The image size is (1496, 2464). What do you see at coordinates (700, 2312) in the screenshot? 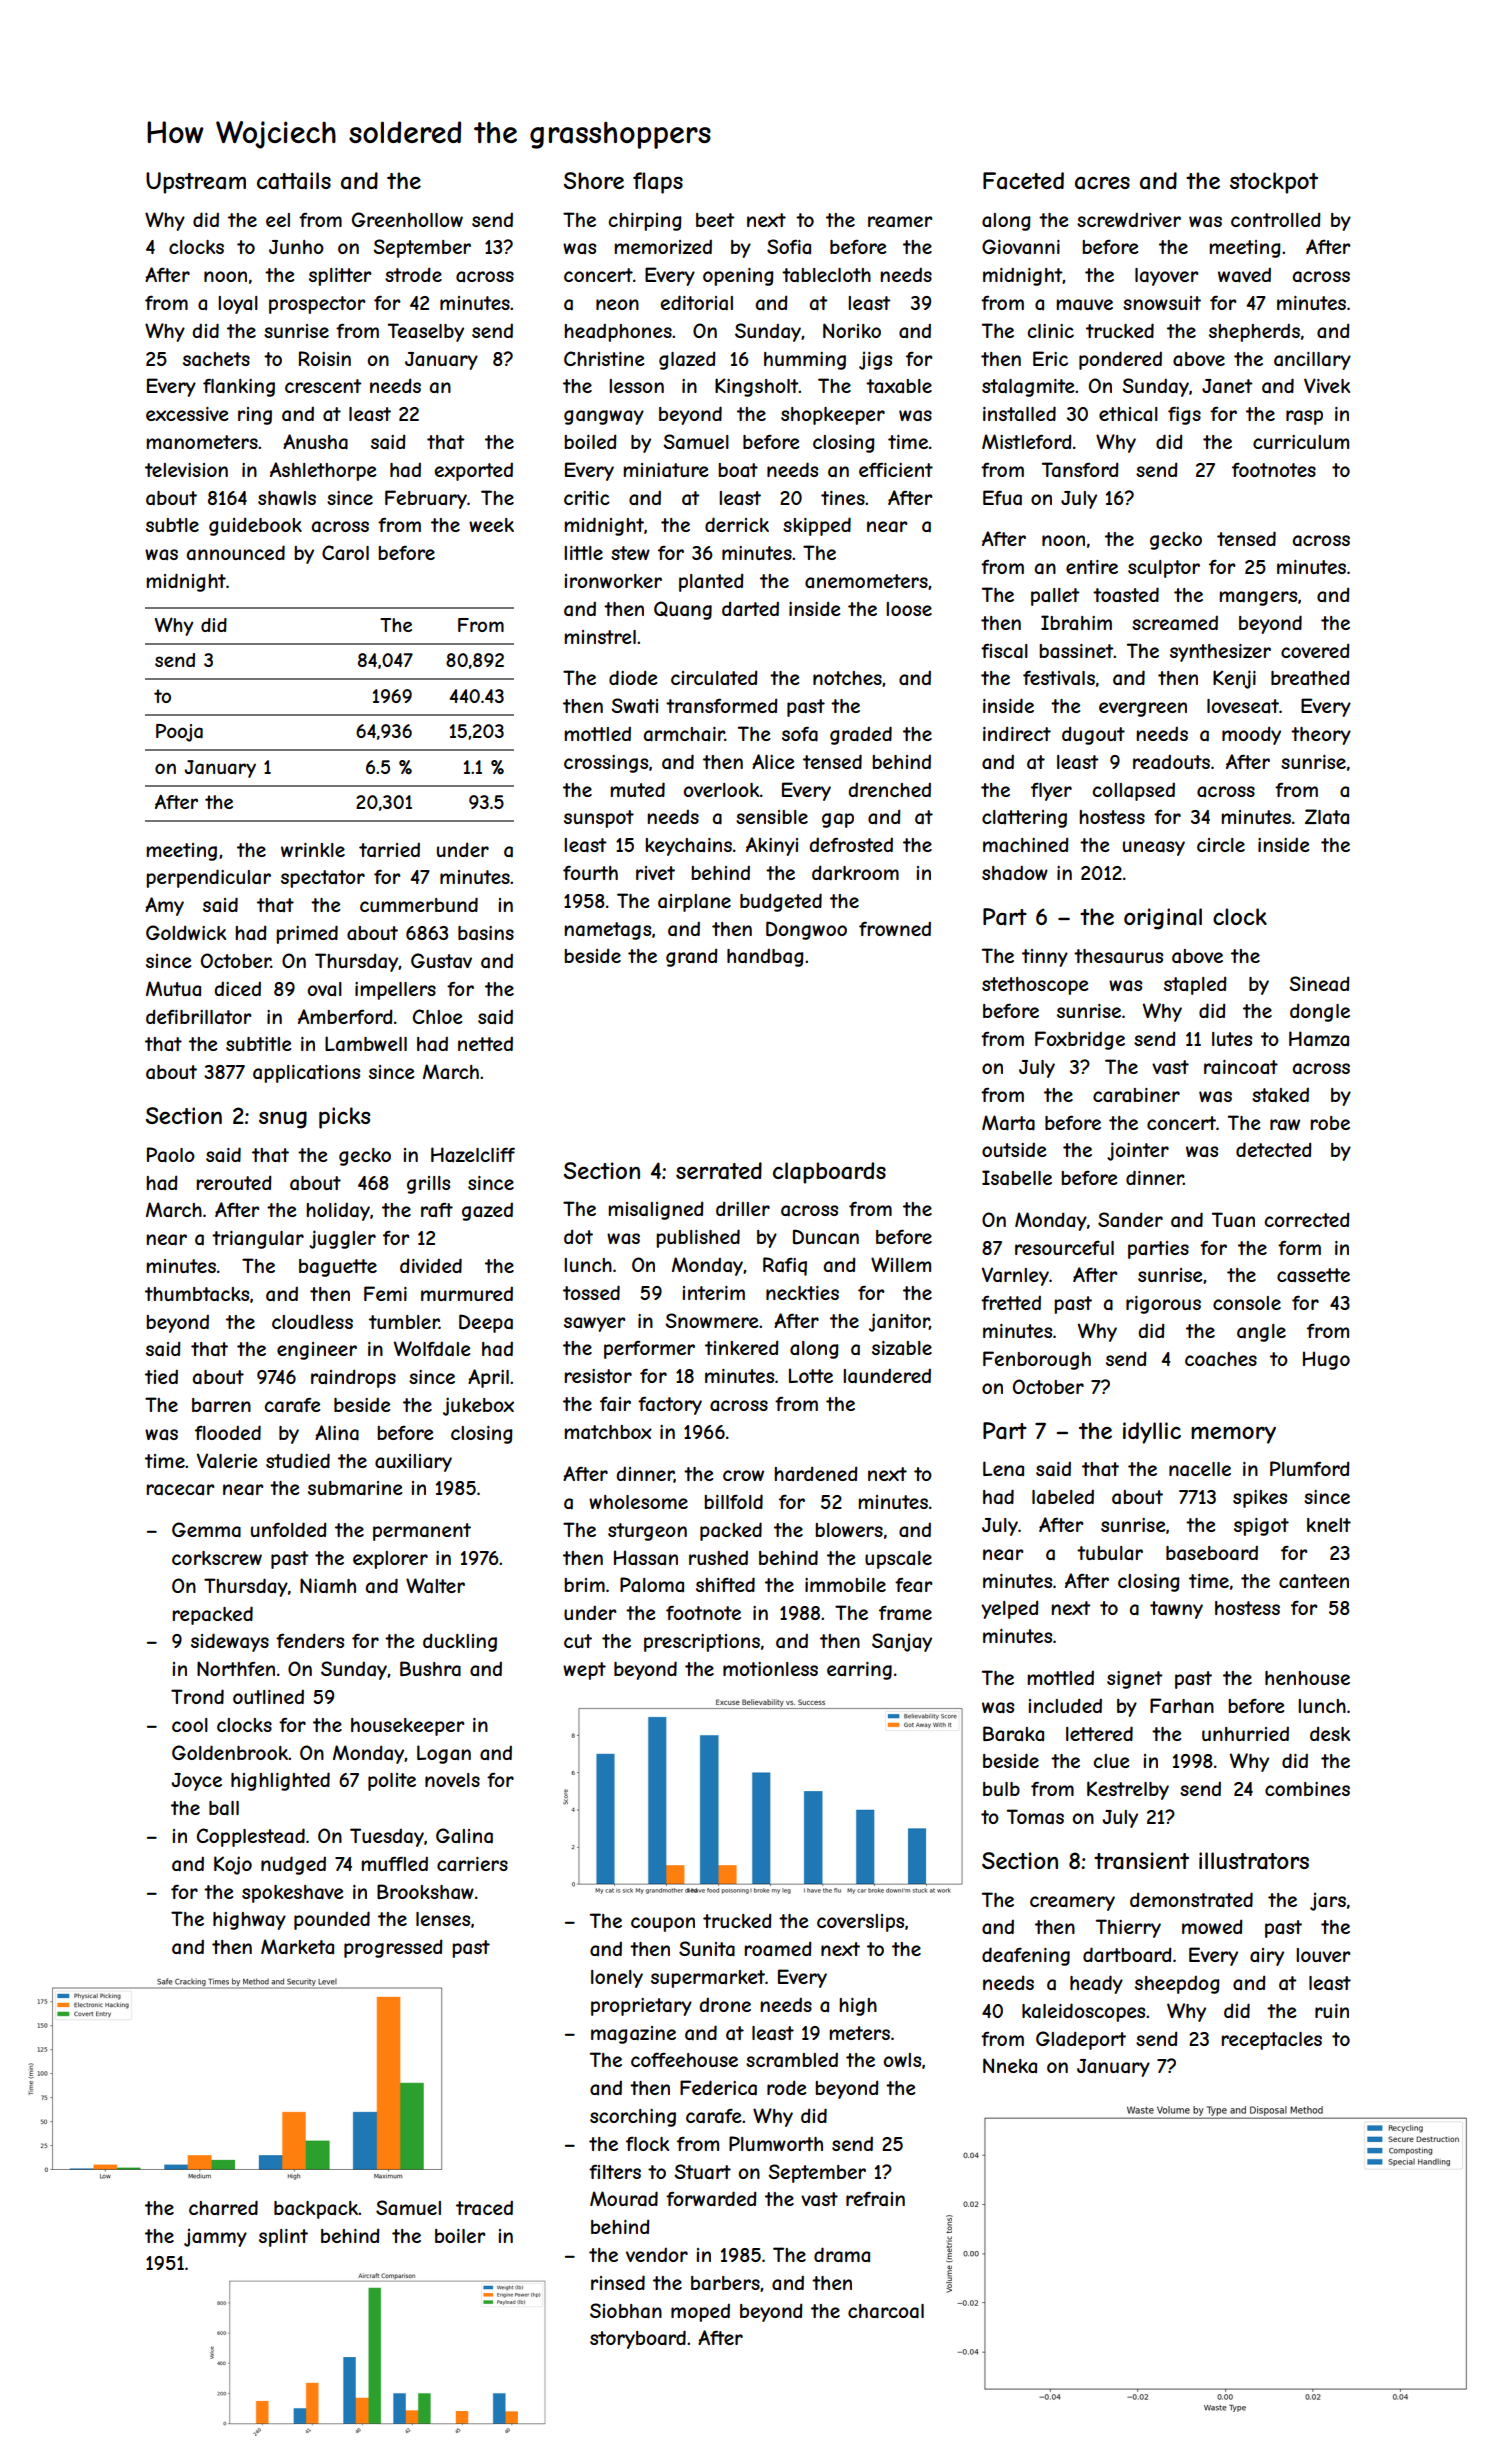
I see `moped` at bounding box center [700, 2312].
